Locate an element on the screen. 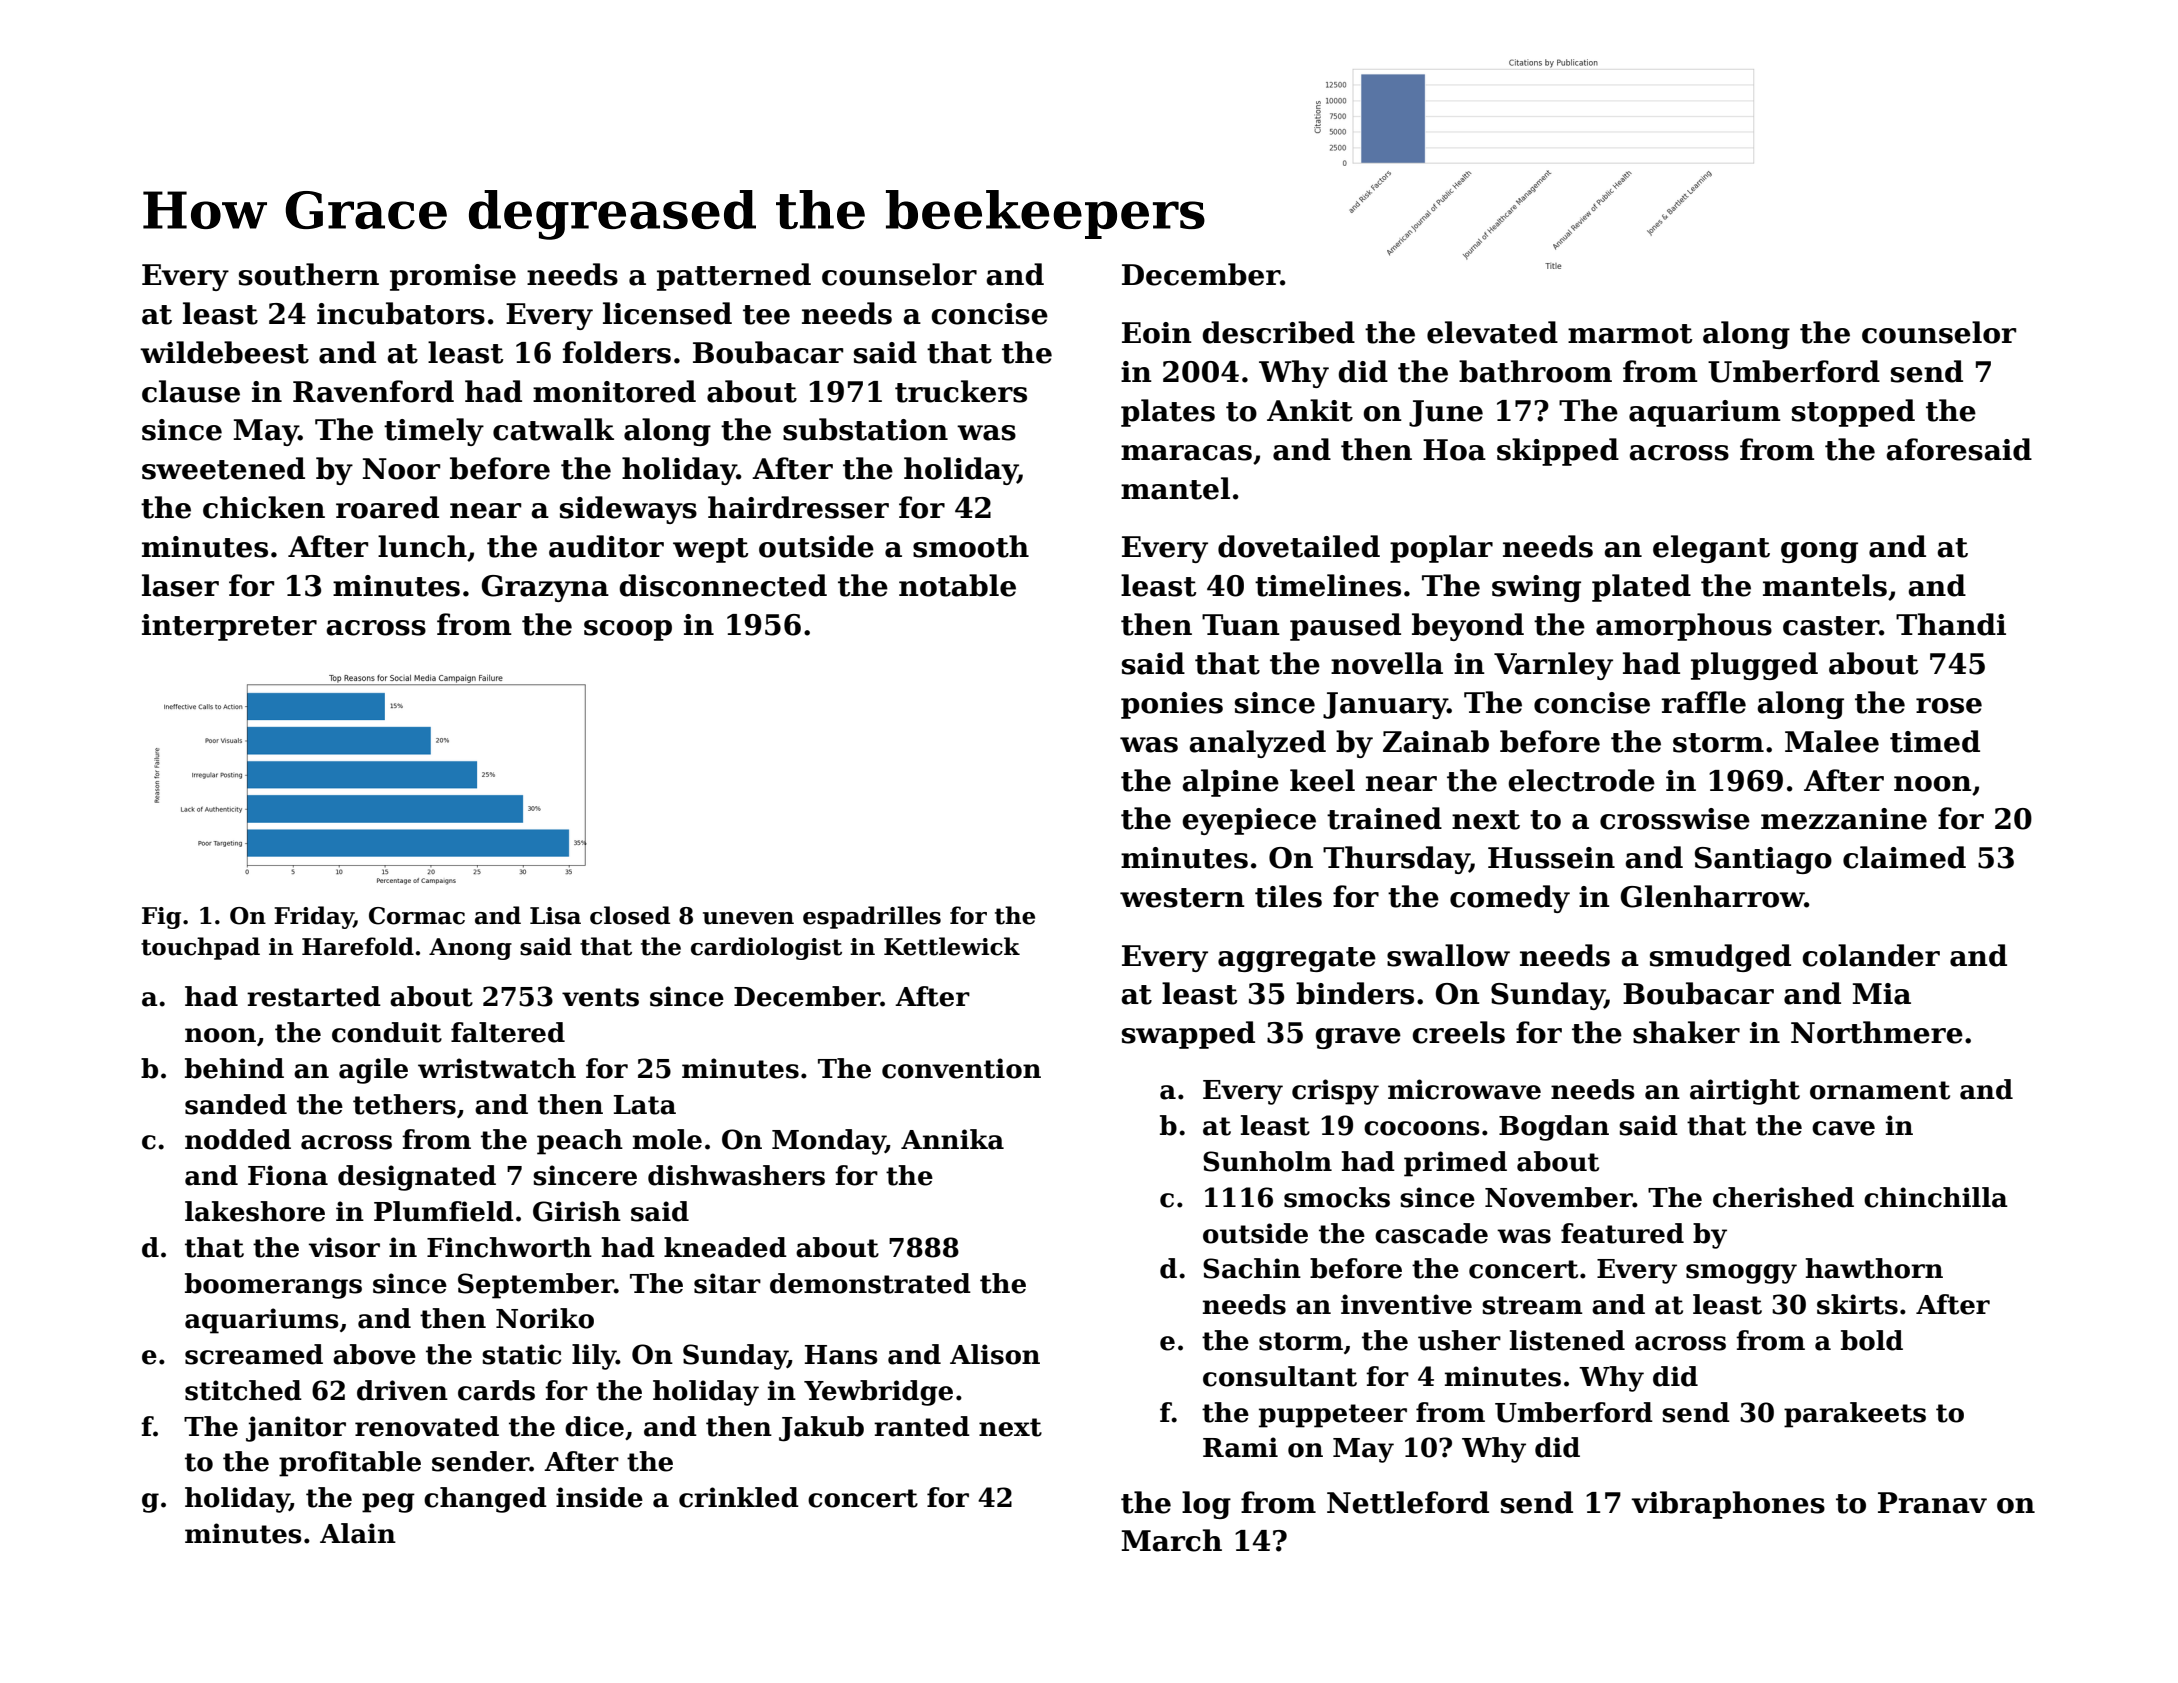 This screenshot has width=2178, height=1683. colander is located at coordinates (1871, 955).
